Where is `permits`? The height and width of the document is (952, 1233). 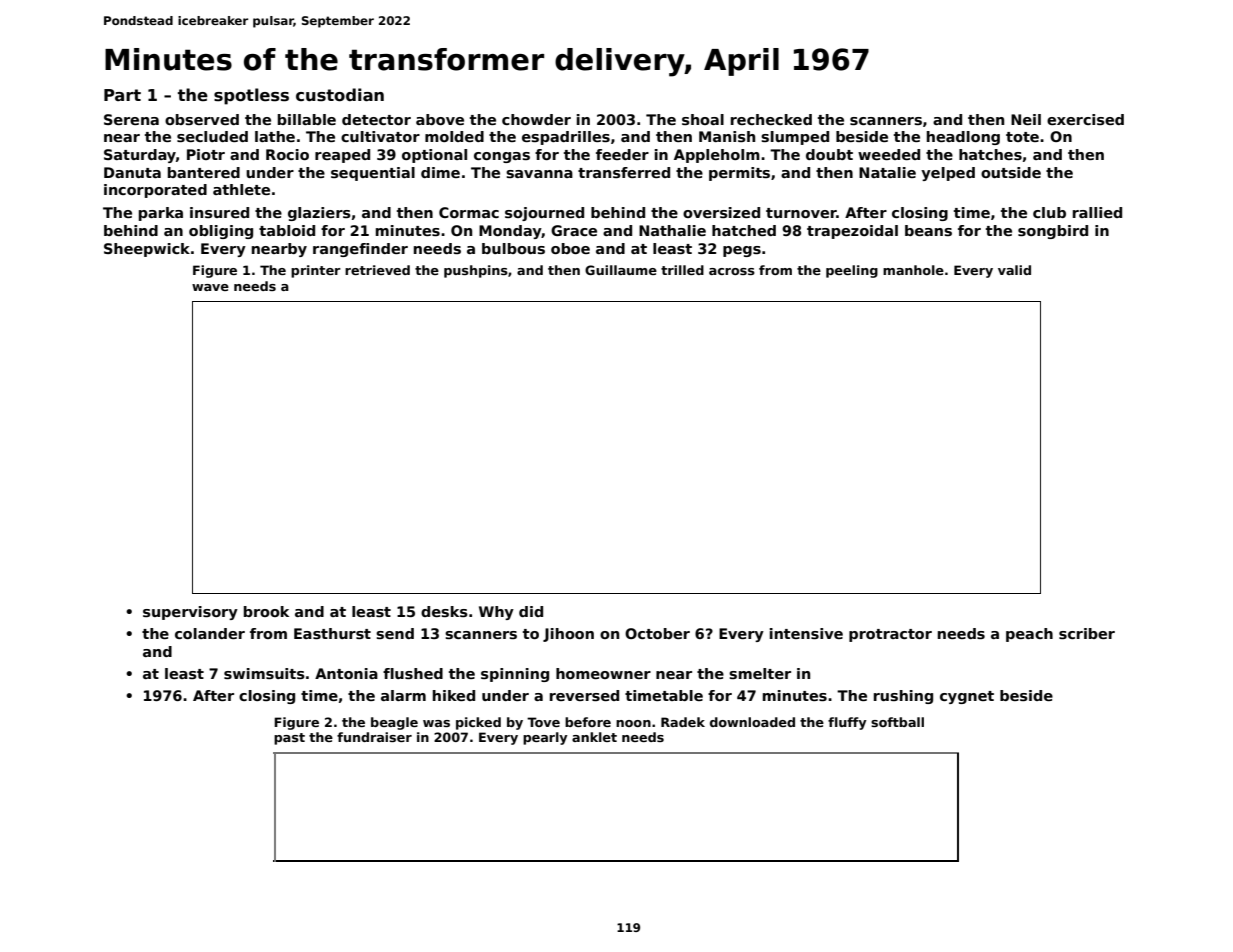 permits is located at coordinates (739, 174).
